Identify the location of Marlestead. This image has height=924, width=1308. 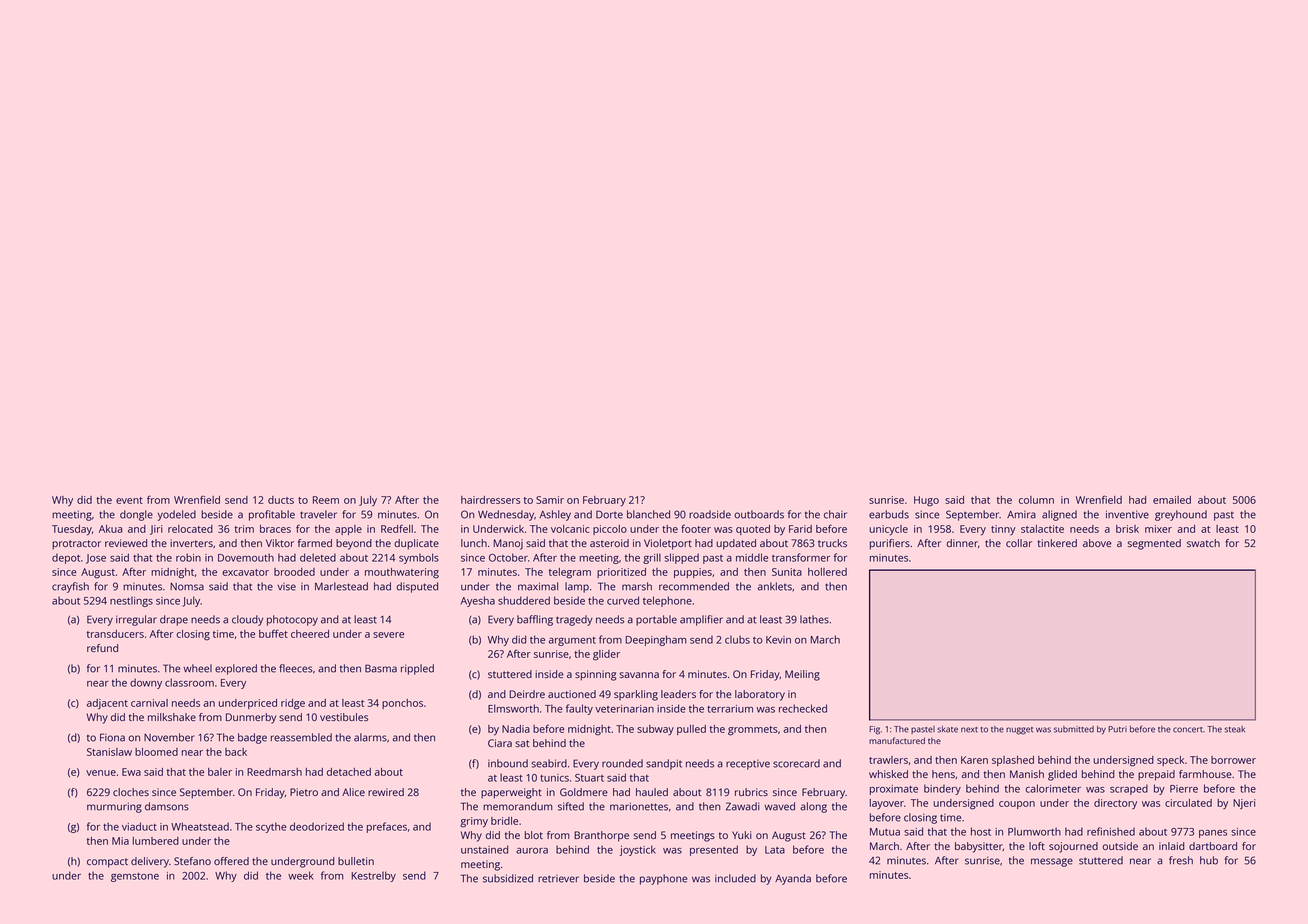
(341, 586).
